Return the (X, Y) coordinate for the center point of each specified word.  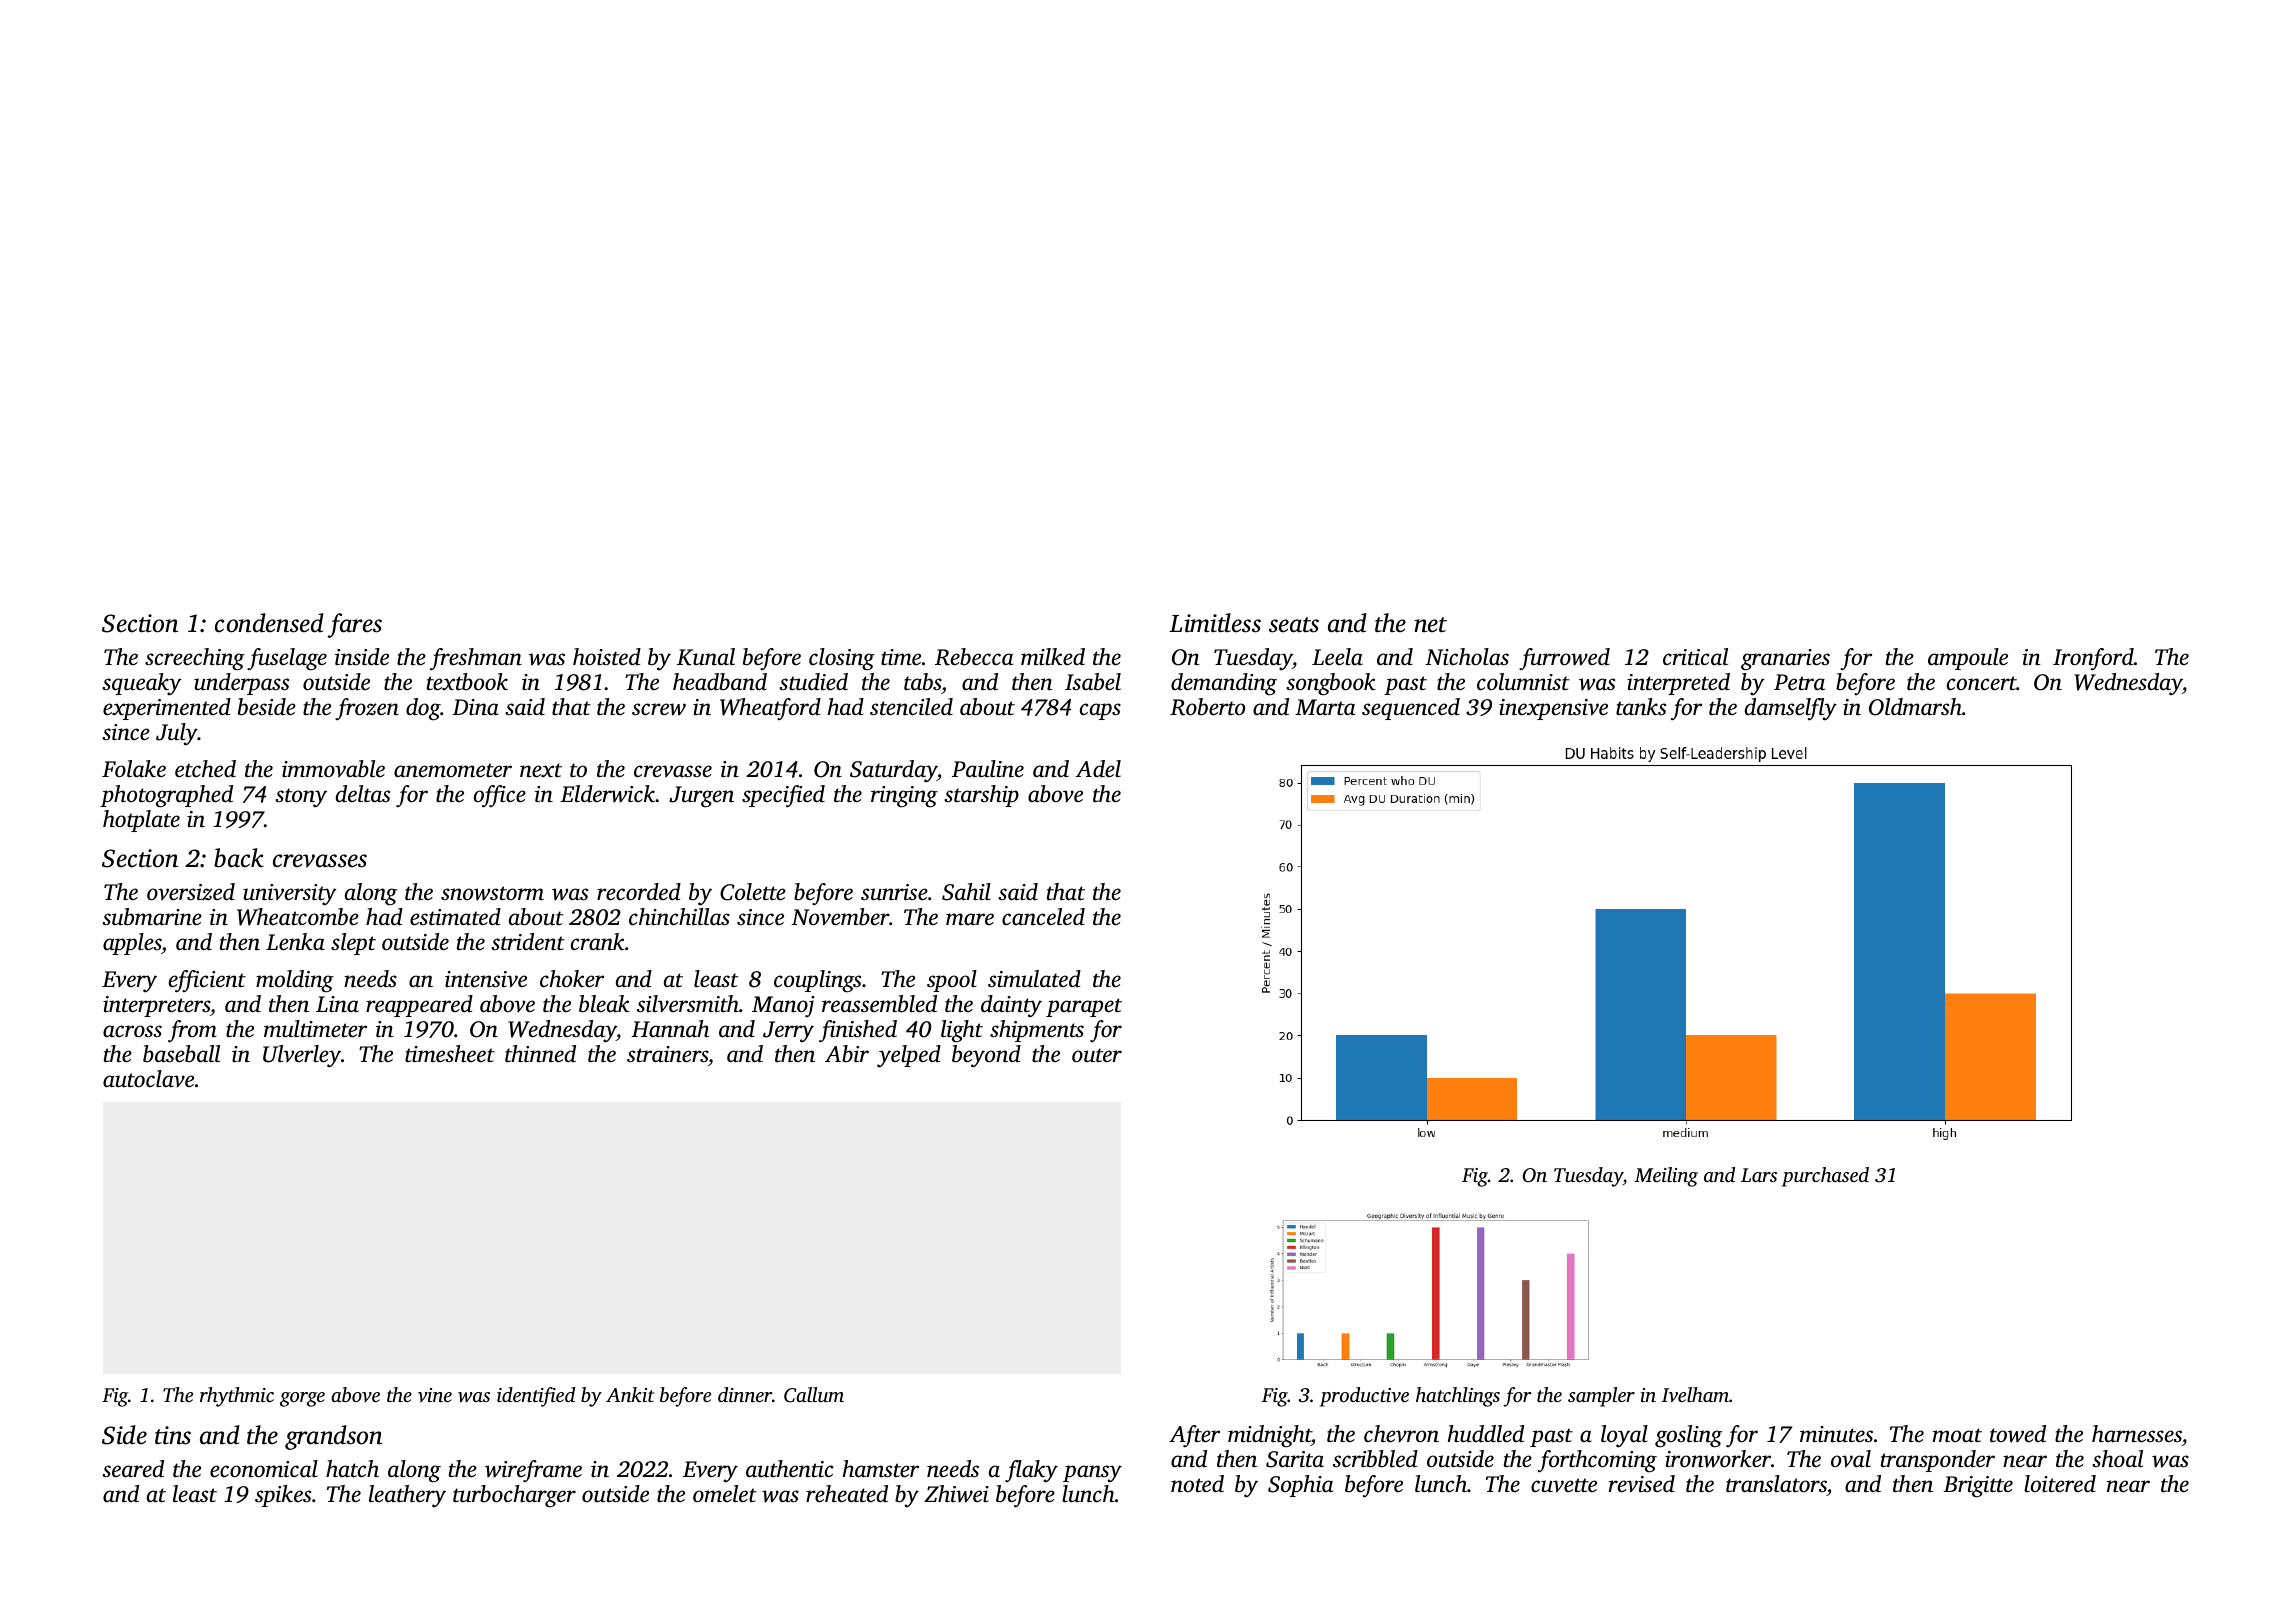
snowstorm (492, 893)
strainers (667, 1054)
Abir (847, 1053)
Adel (1098, 769)
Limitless (1215, 623)
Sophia (1300, 1486)
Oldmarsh (1915, 707)
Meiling (1666, 1177)
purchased (1825, 1177)
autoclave (148, 1079)
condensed (269, 623)
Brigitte (1978, 1487)
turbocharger (514, 1496)
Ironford (2093, 659)
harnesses (2137, 1434)
